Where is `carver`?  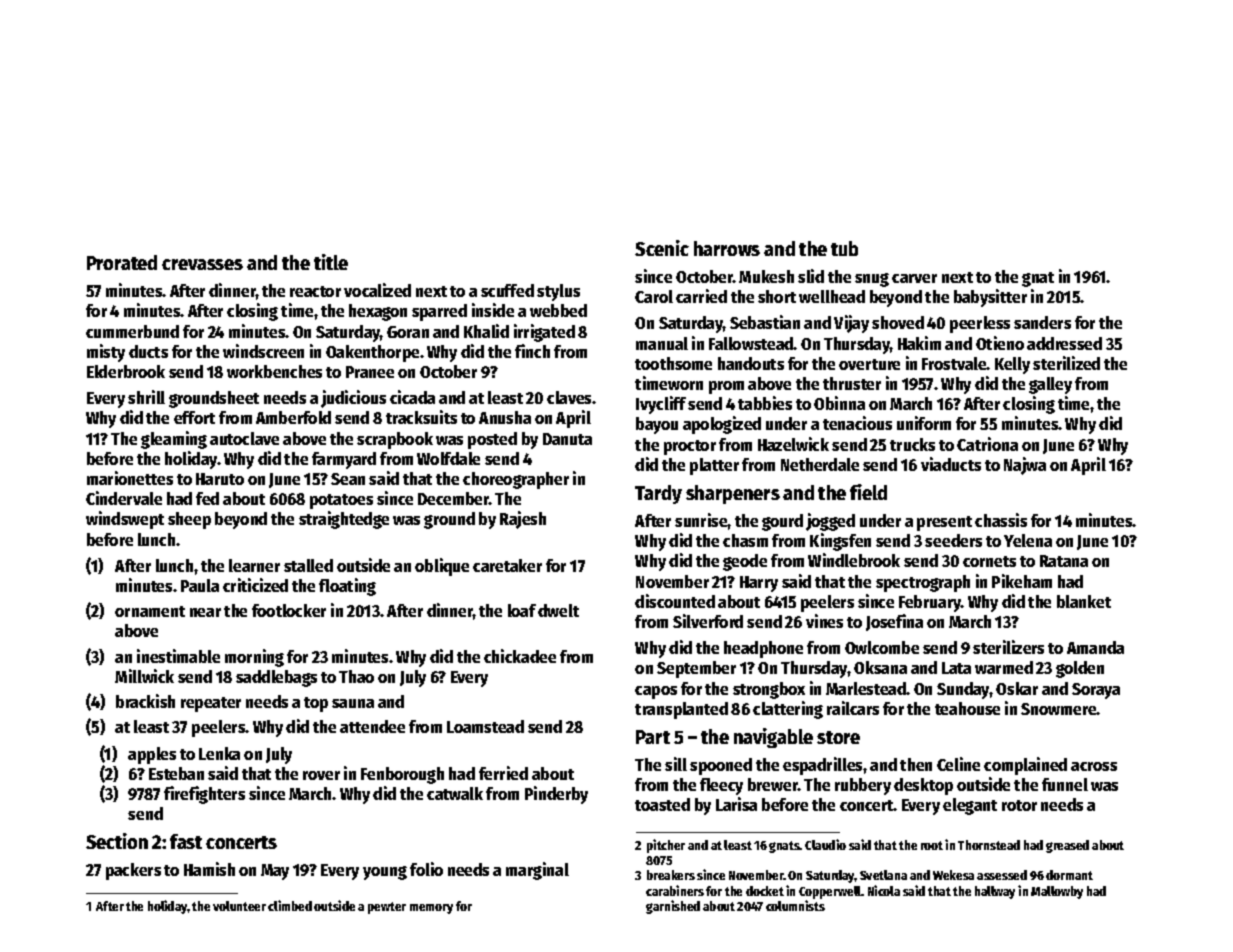
carver is located at coordinates (914, 278).
